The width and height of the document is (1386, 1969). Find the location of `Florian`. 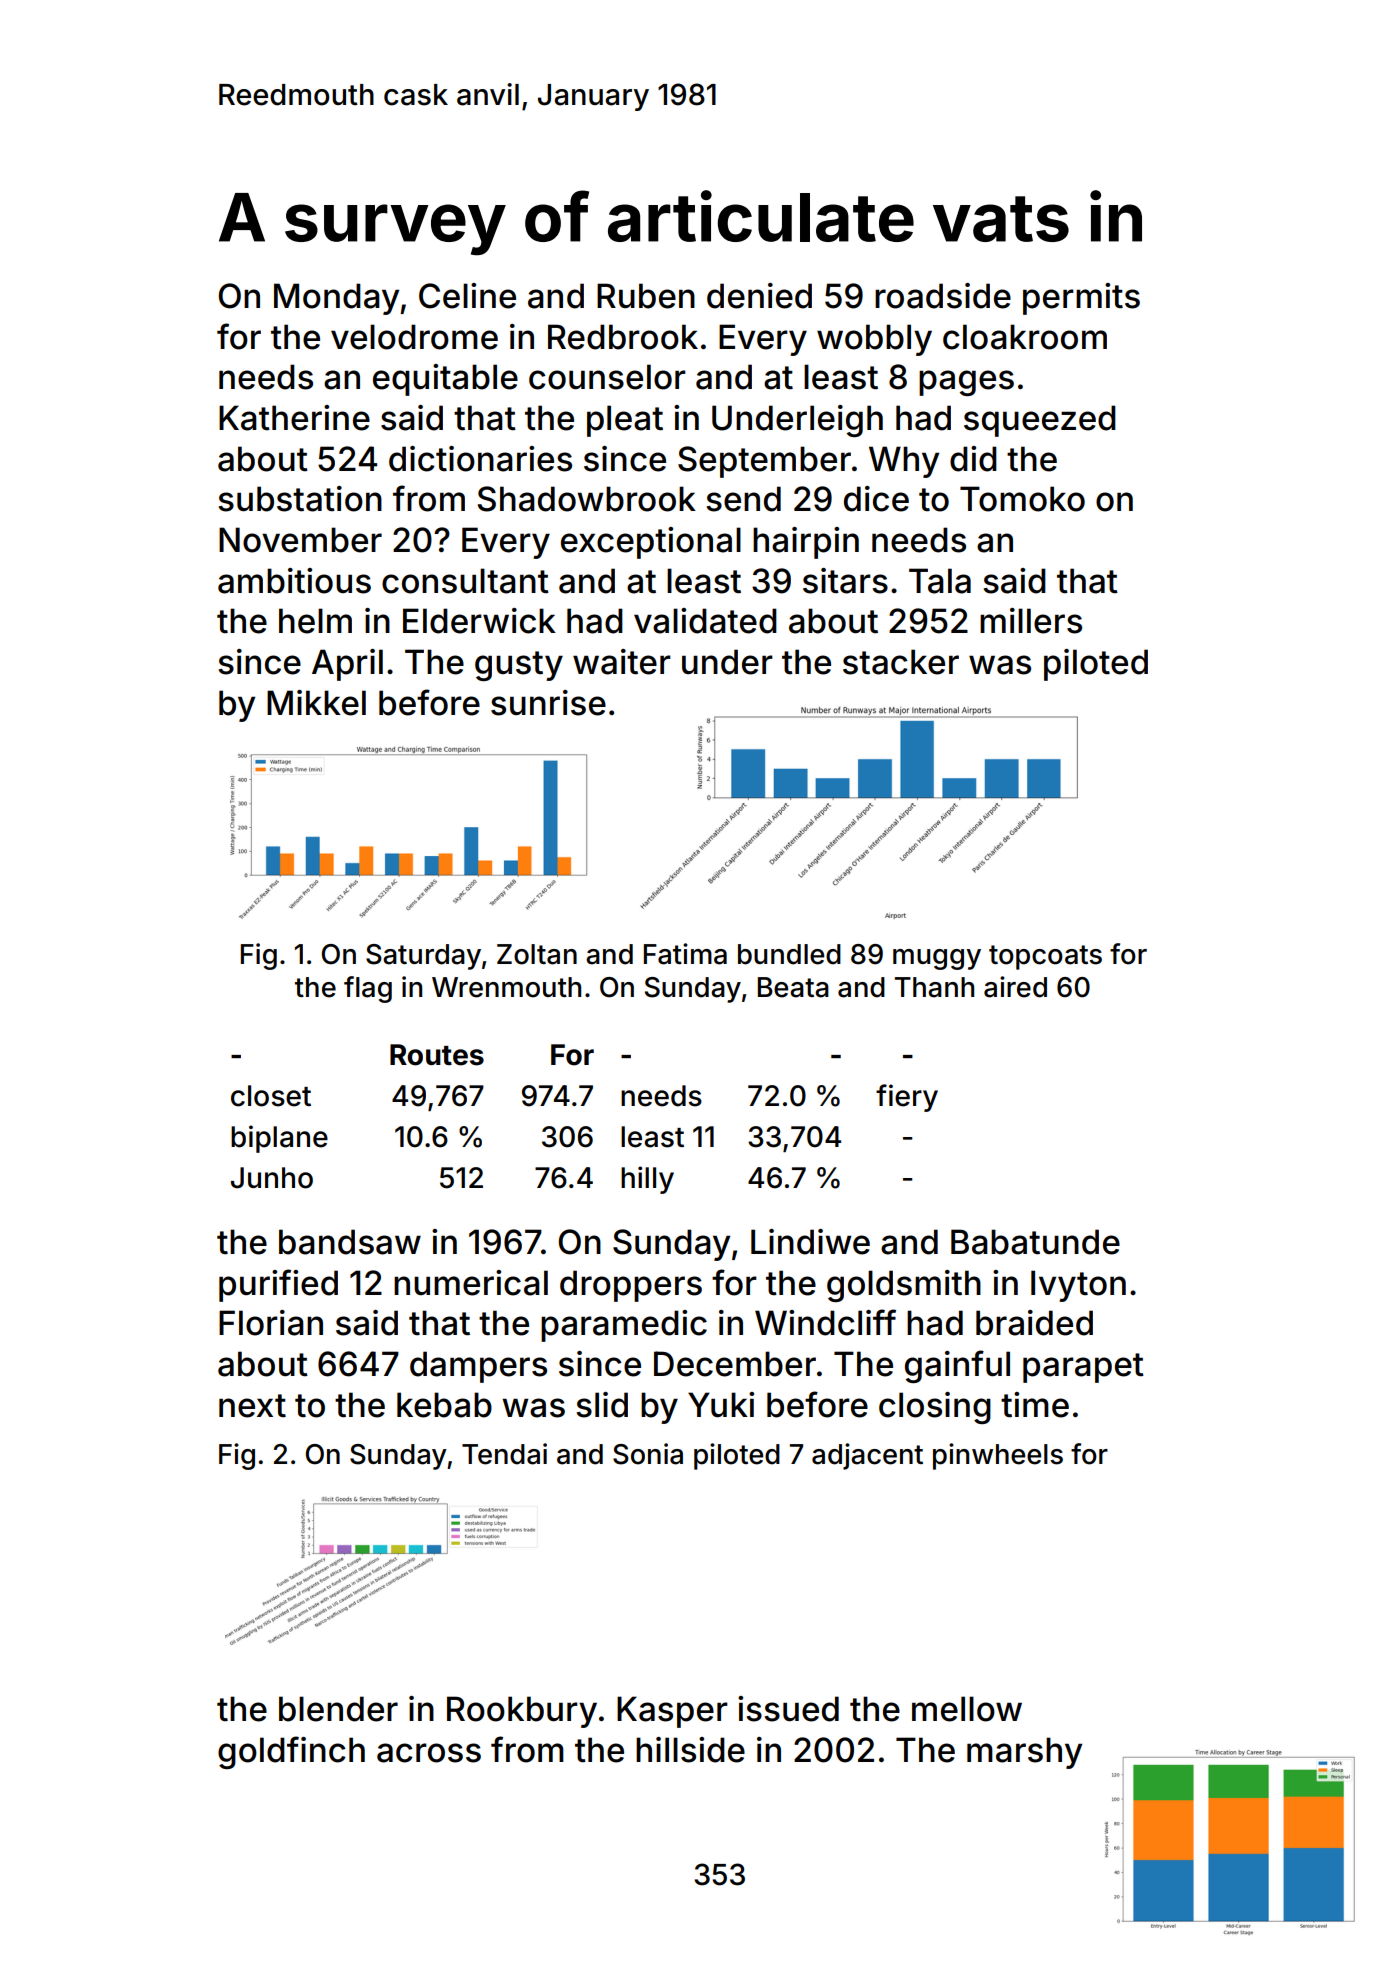

Florian is located at coordinates (271, 1323).
